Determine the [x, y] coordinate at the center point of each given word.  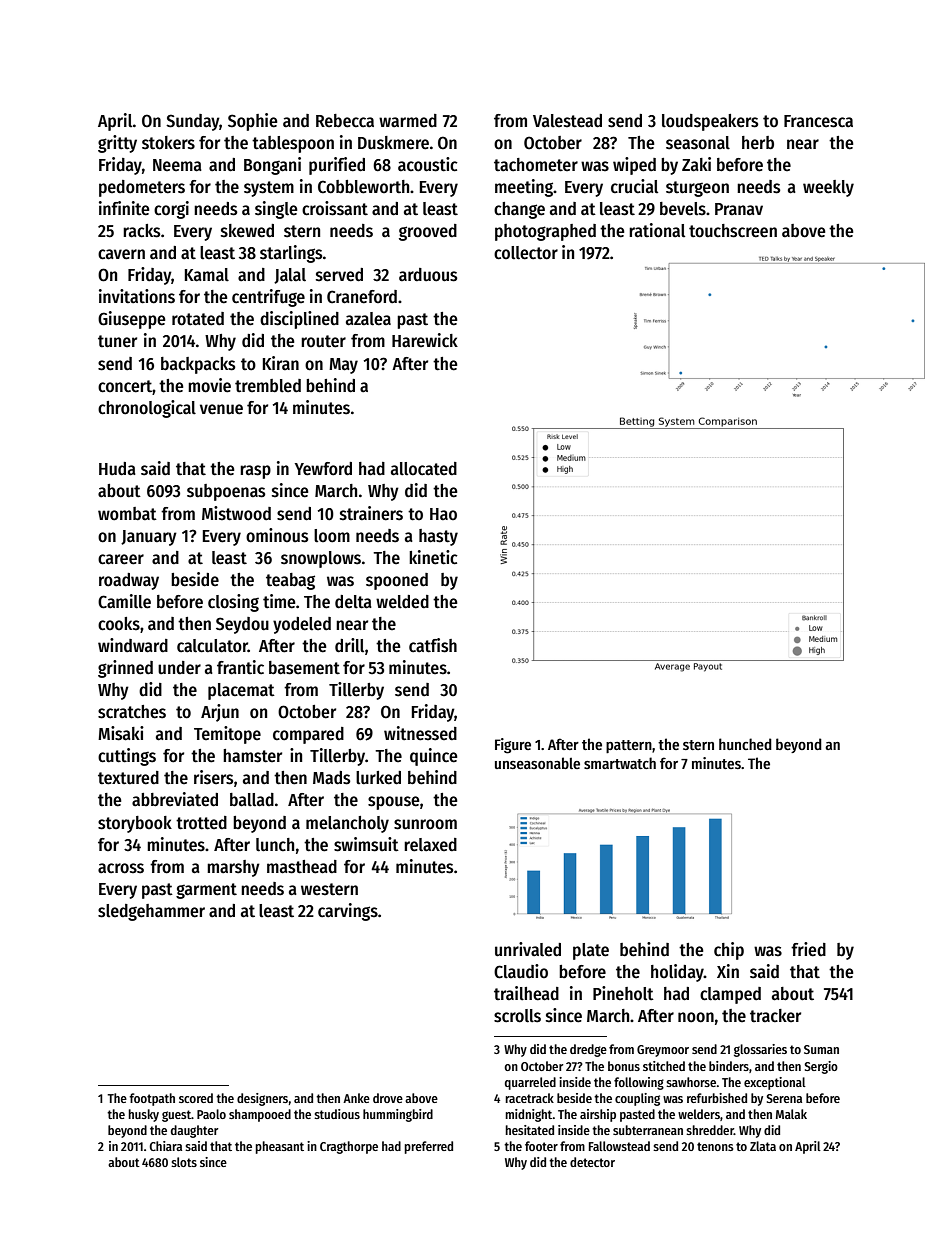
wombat [127, 514]
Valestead [567, 121]
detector [592, 1162]
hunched [745, 744]
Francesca [818, 121]
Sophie [253, 122]
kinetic [433, 557]
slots [184, 1162]
